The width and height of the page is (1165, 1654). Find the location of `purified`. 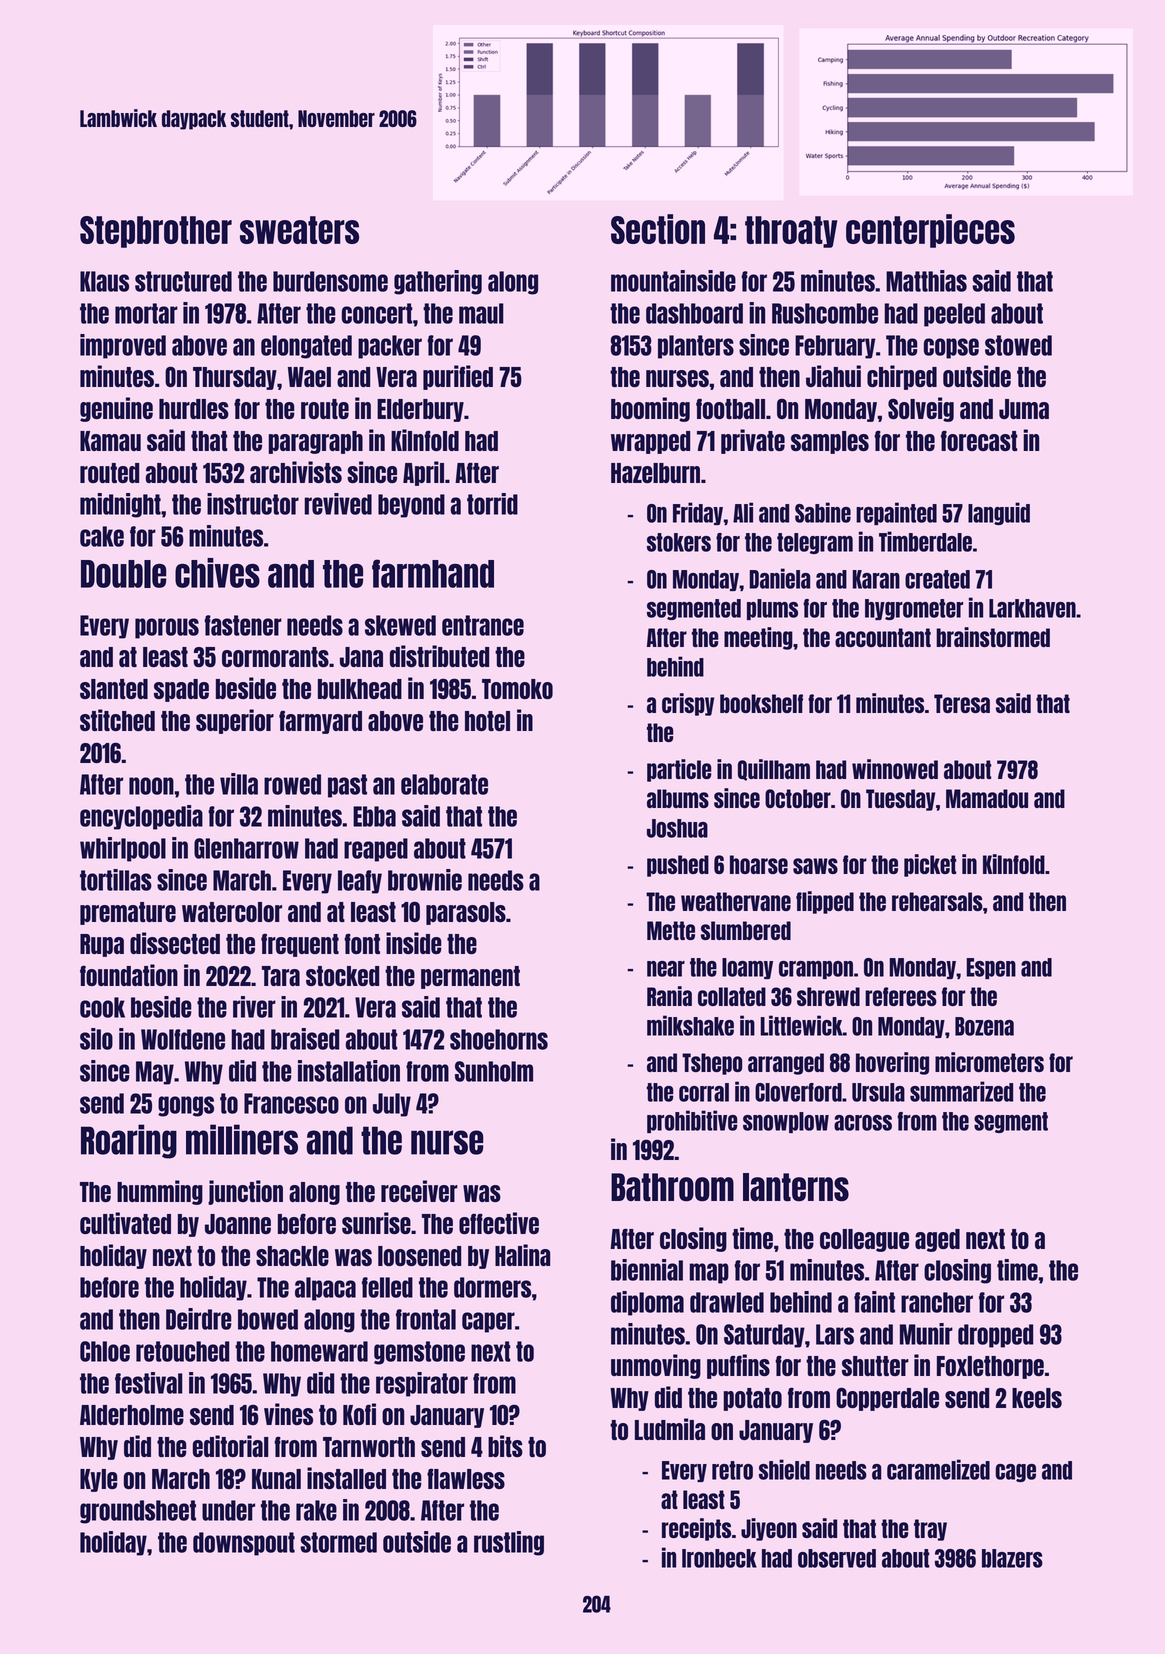

purified is located at coordinates (458, 377).
